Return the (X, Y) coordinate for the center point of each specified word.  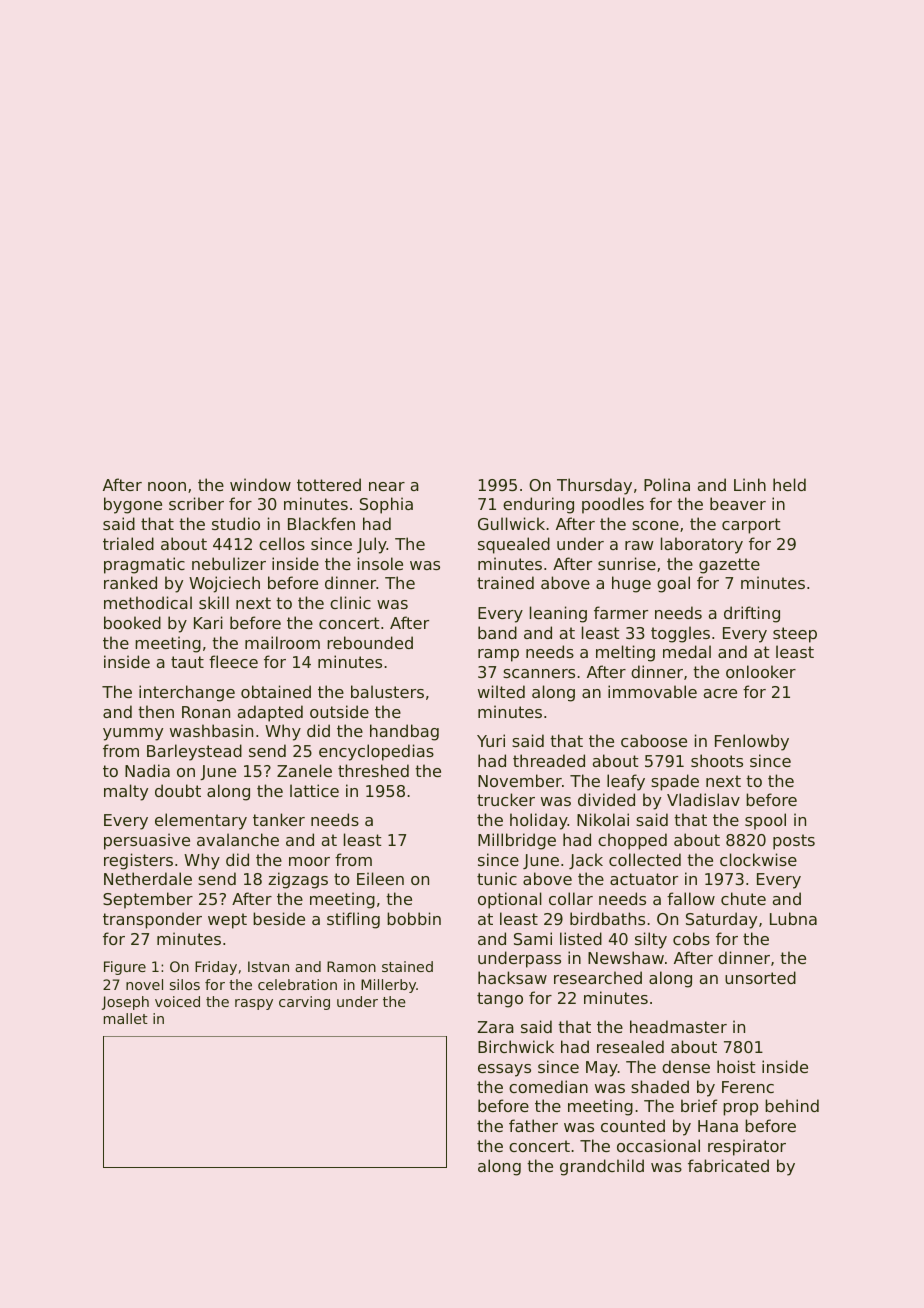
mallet (126, 1018)
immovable (652, 691)
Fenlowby (752, 742)
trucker (506, 799)
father (533, 1125)
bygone (133, 505)
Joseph (125, 1003)
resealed (630, 1046)
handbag (404, 732)
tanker (279, 819)
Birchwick (516, 1046)
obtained (276, 691)
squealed (514, 545)
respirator (747, 1147)
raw (639, 545)
